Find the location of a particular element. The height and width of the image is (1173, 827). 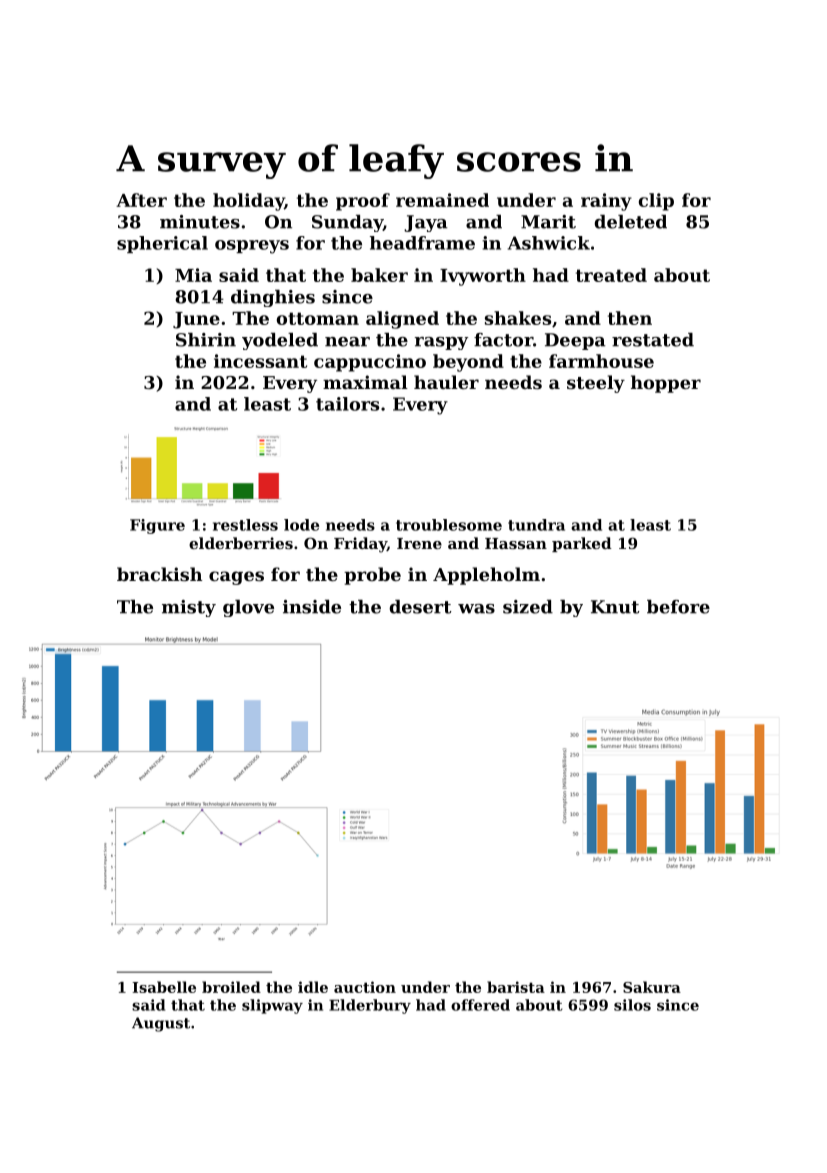

Knut is located at coordinates (615, 607).
